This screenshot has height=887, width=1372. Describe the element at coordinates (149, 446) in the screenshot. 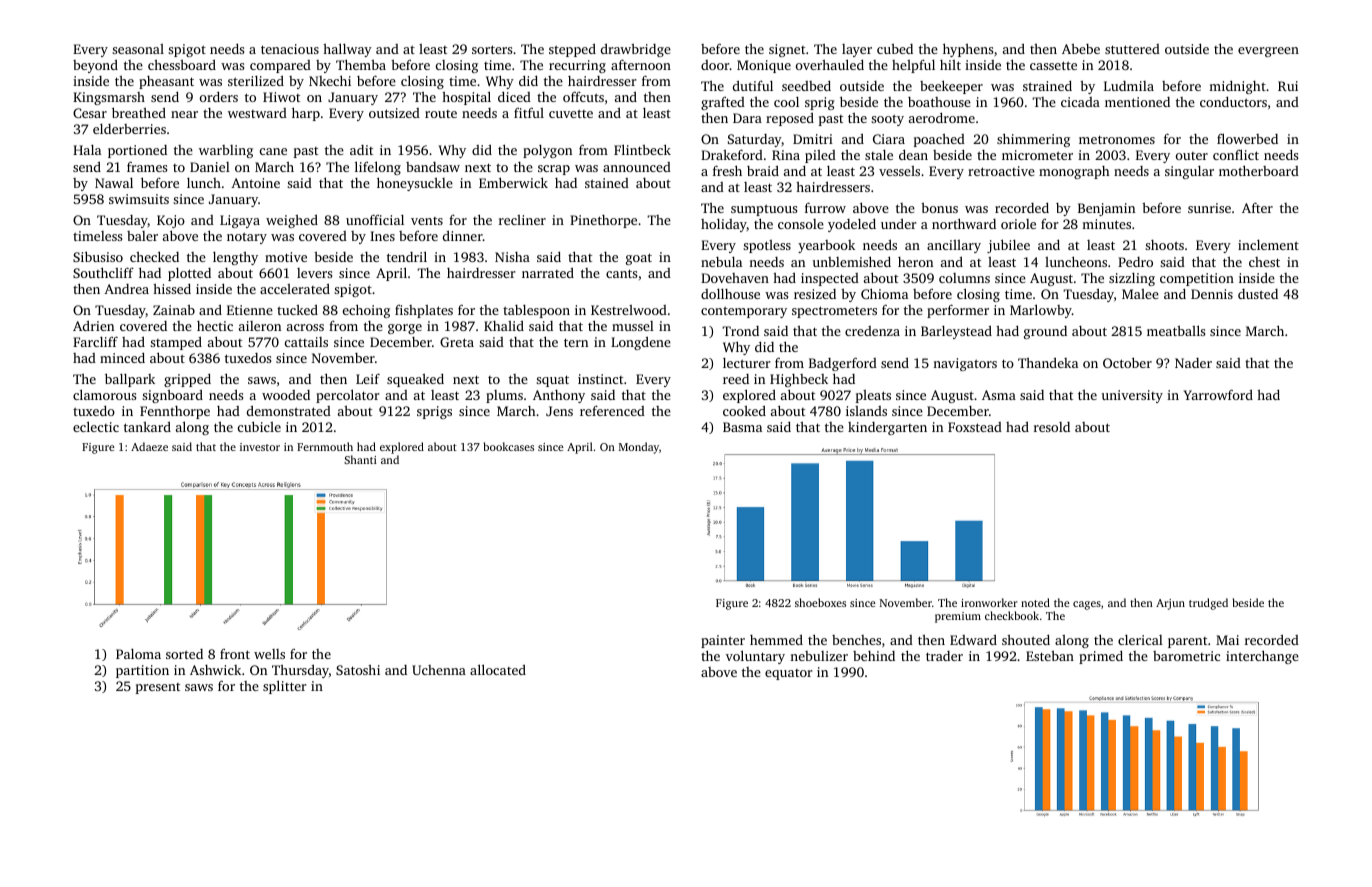

I see `Adaeze` at that location.
